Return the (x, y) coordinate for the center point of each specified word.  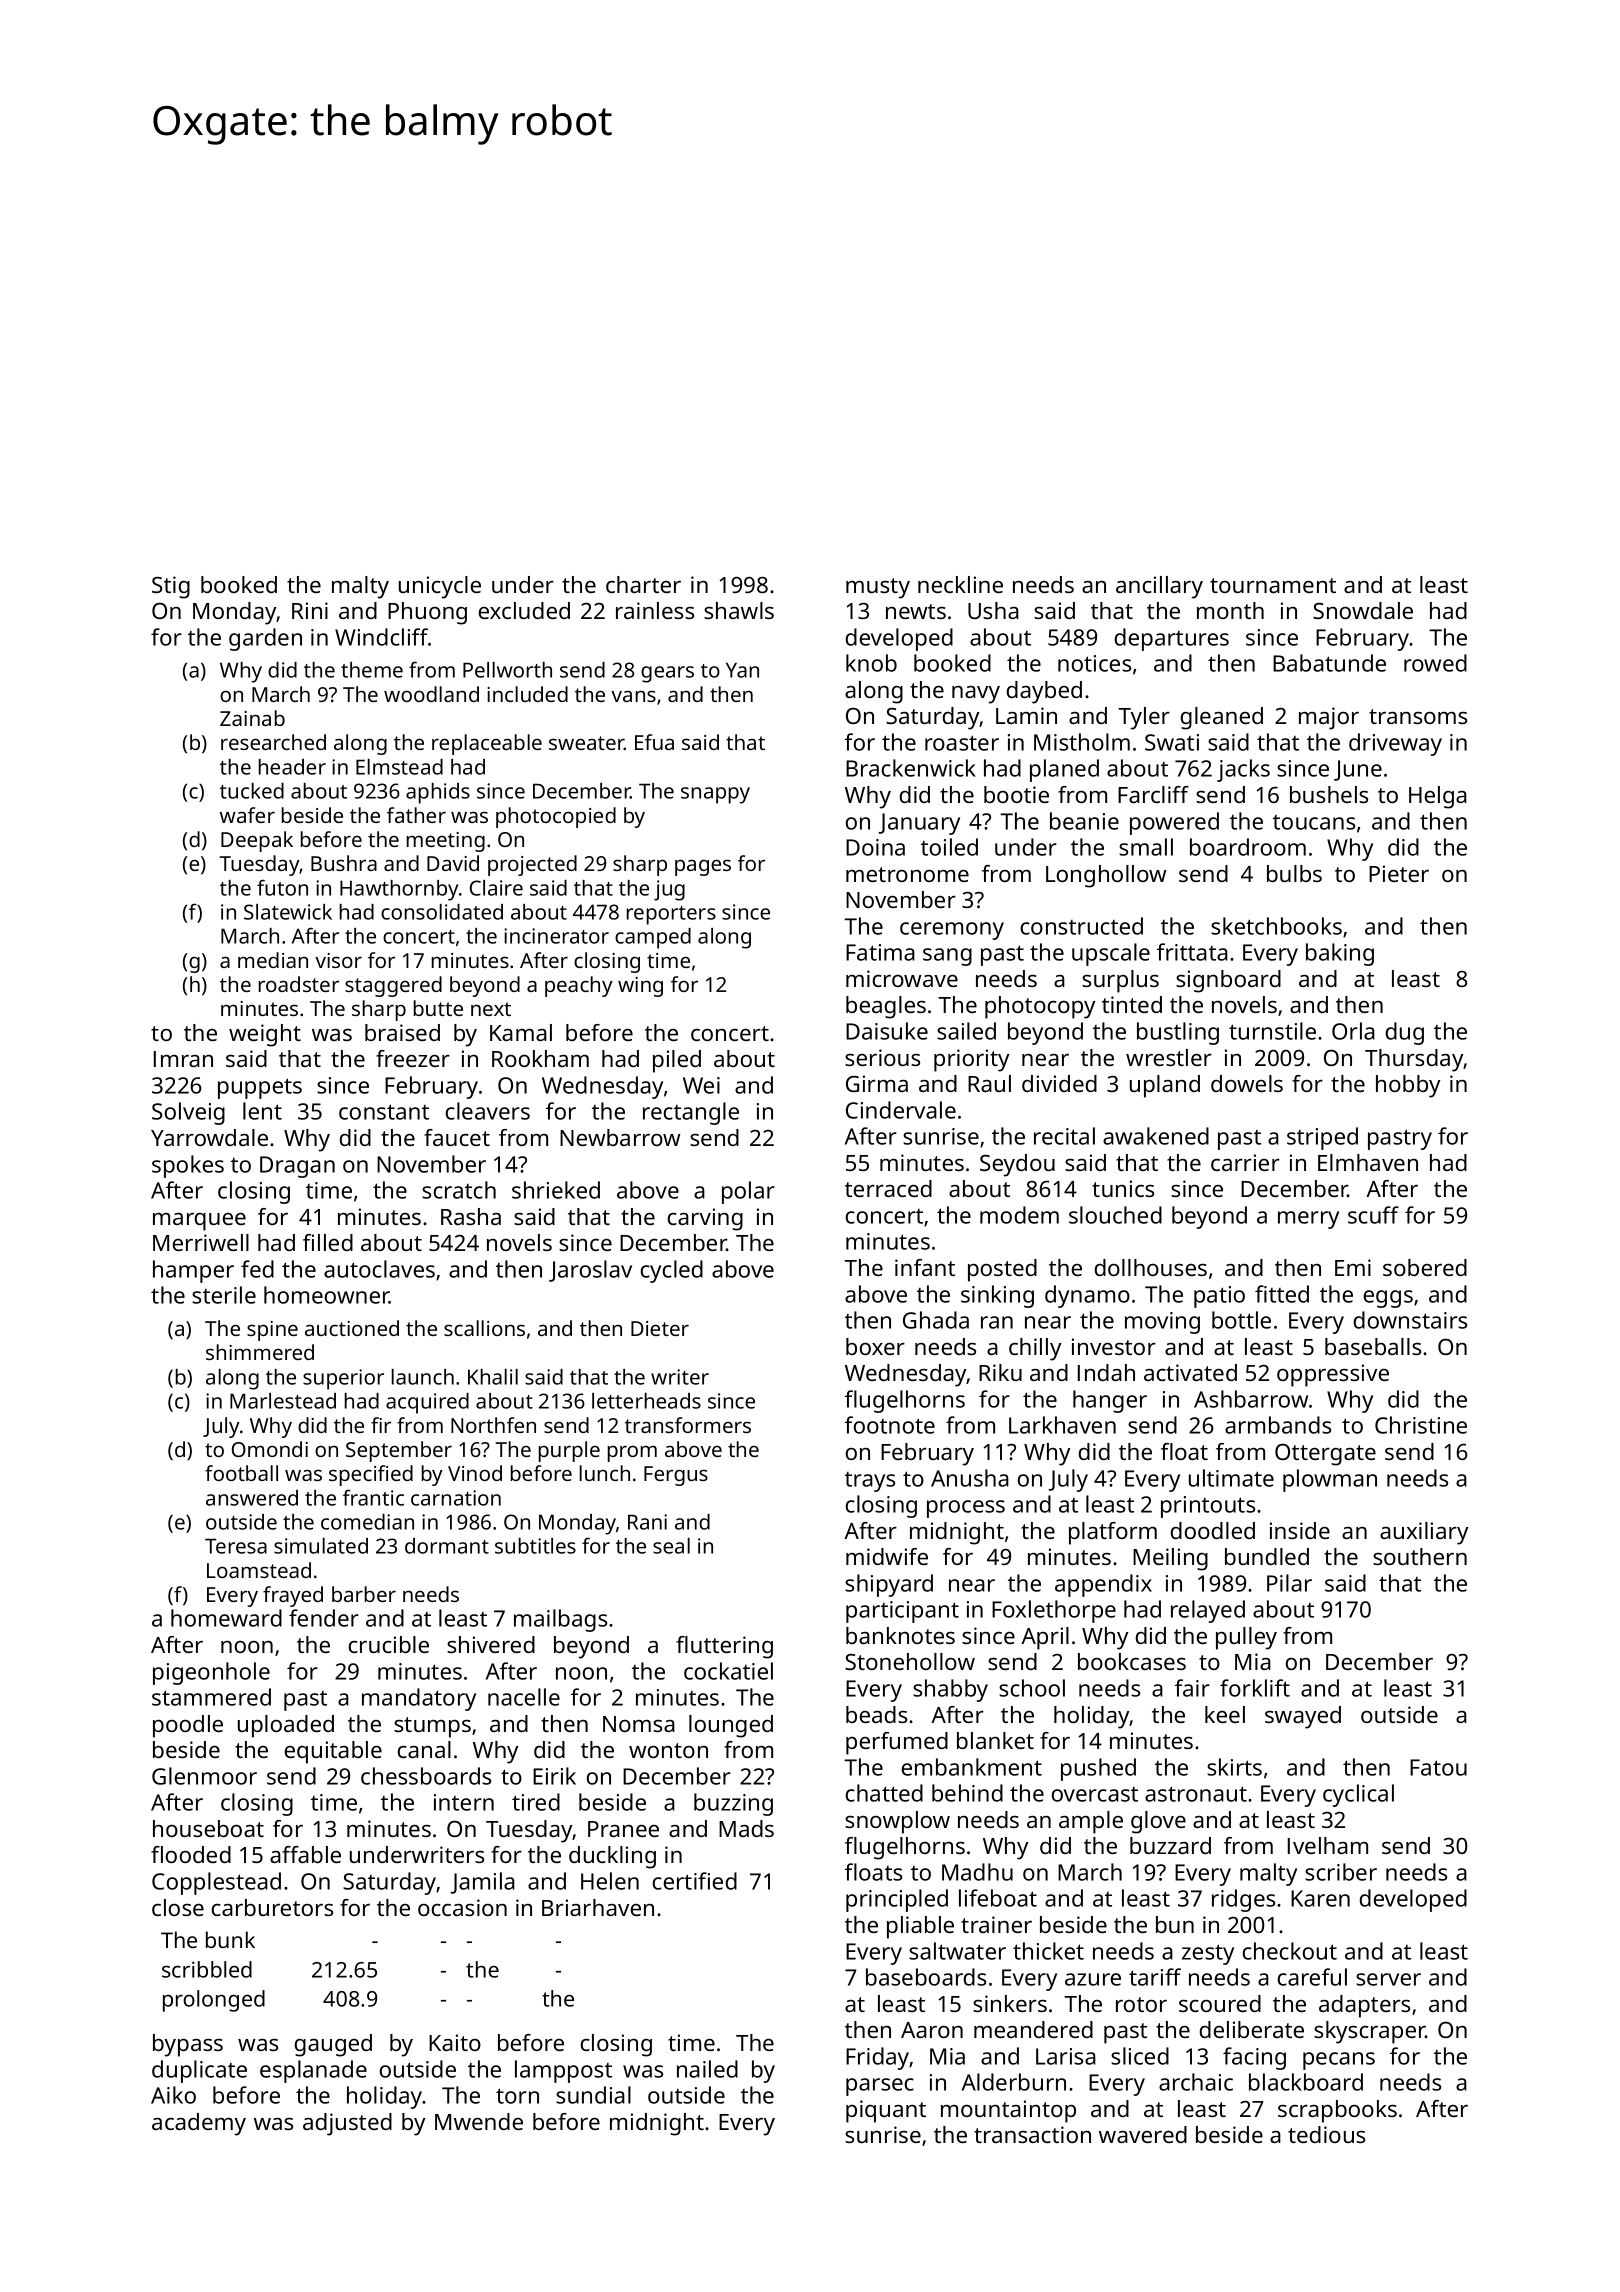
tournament (1273, 585)
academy (199, 2124)
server (1388, 1979)
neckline (960, 584)
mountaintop (1008, 2111)
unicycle (440, 587)
